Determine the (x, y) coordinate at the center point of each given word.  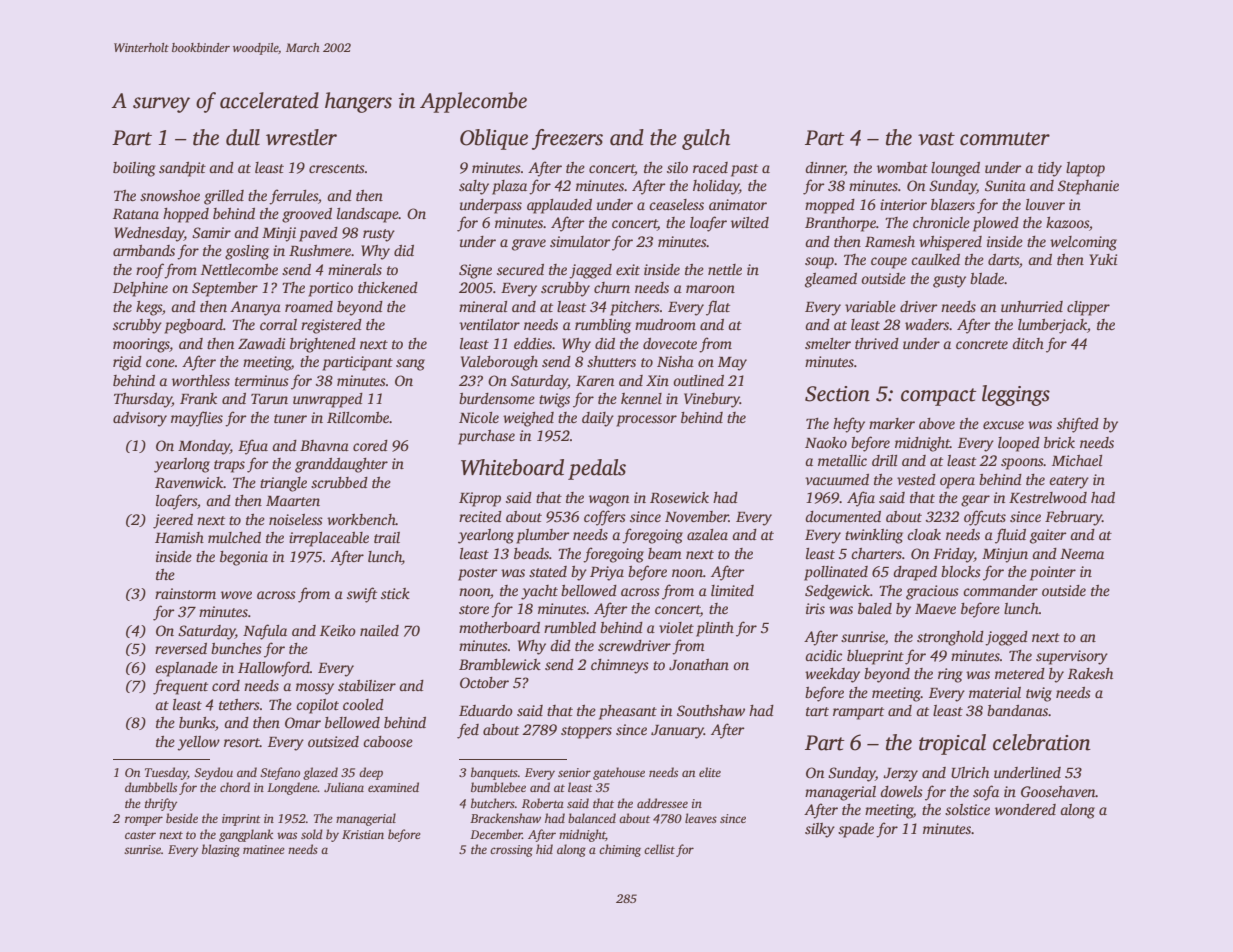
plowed (996, 224)
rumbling (603, 326)
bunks (197, 722)
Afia (861, 499)
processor (646, 421)
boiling (134, 169)
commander (1000, 590)
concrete (982, 344)
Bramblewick (500, 664)
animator (738, 204)
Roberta (543, 803)
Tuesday (166, 773)
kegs (149, 308)
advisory (140, 419)
